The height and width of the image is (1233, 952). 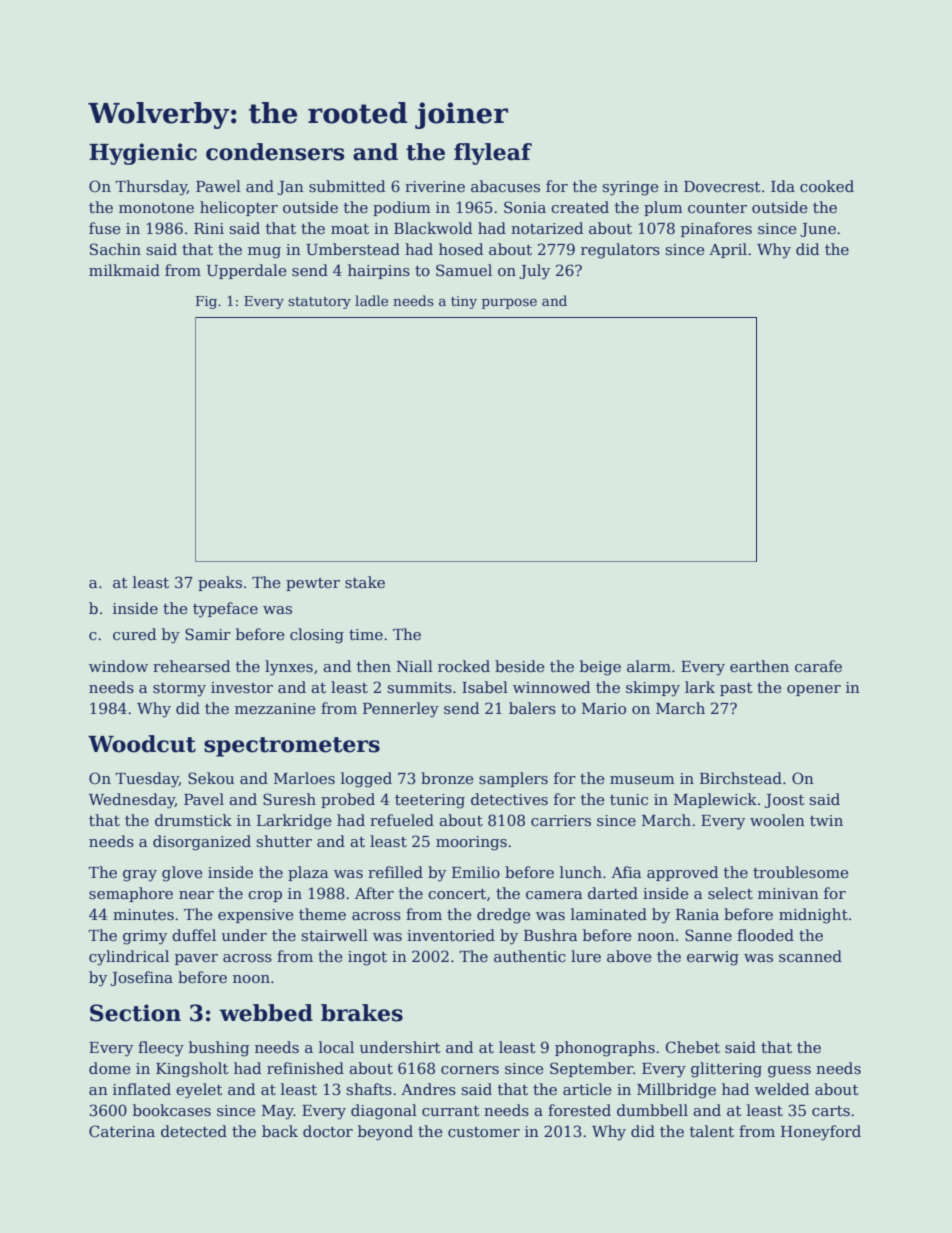 What do you see at coordinates (813, 916) in the image?
I see `midnight` at bounding box center [813, 916].
